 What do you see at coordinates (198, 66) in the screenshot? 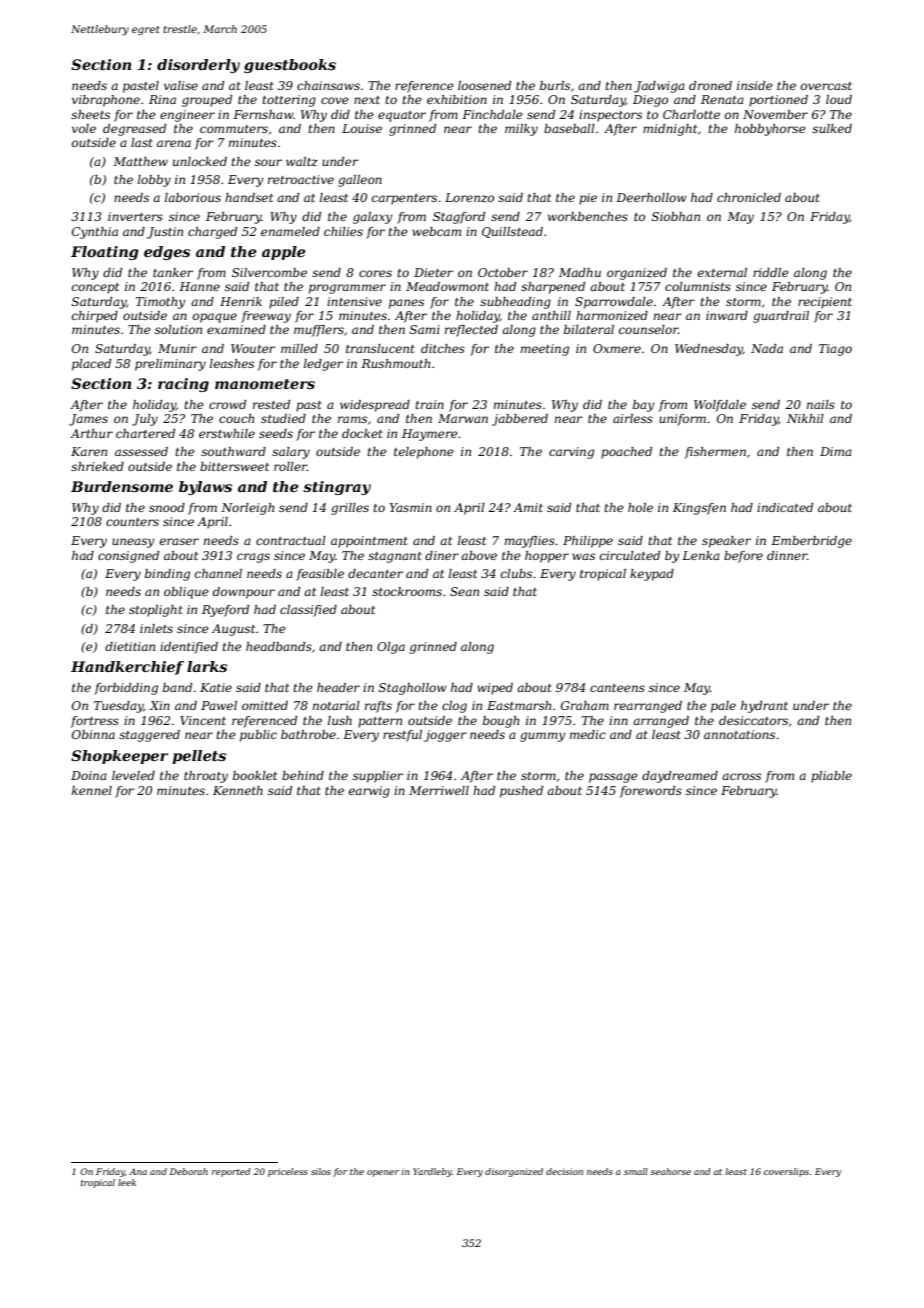
I see `disorderly` at bounding box center [198, 66].
